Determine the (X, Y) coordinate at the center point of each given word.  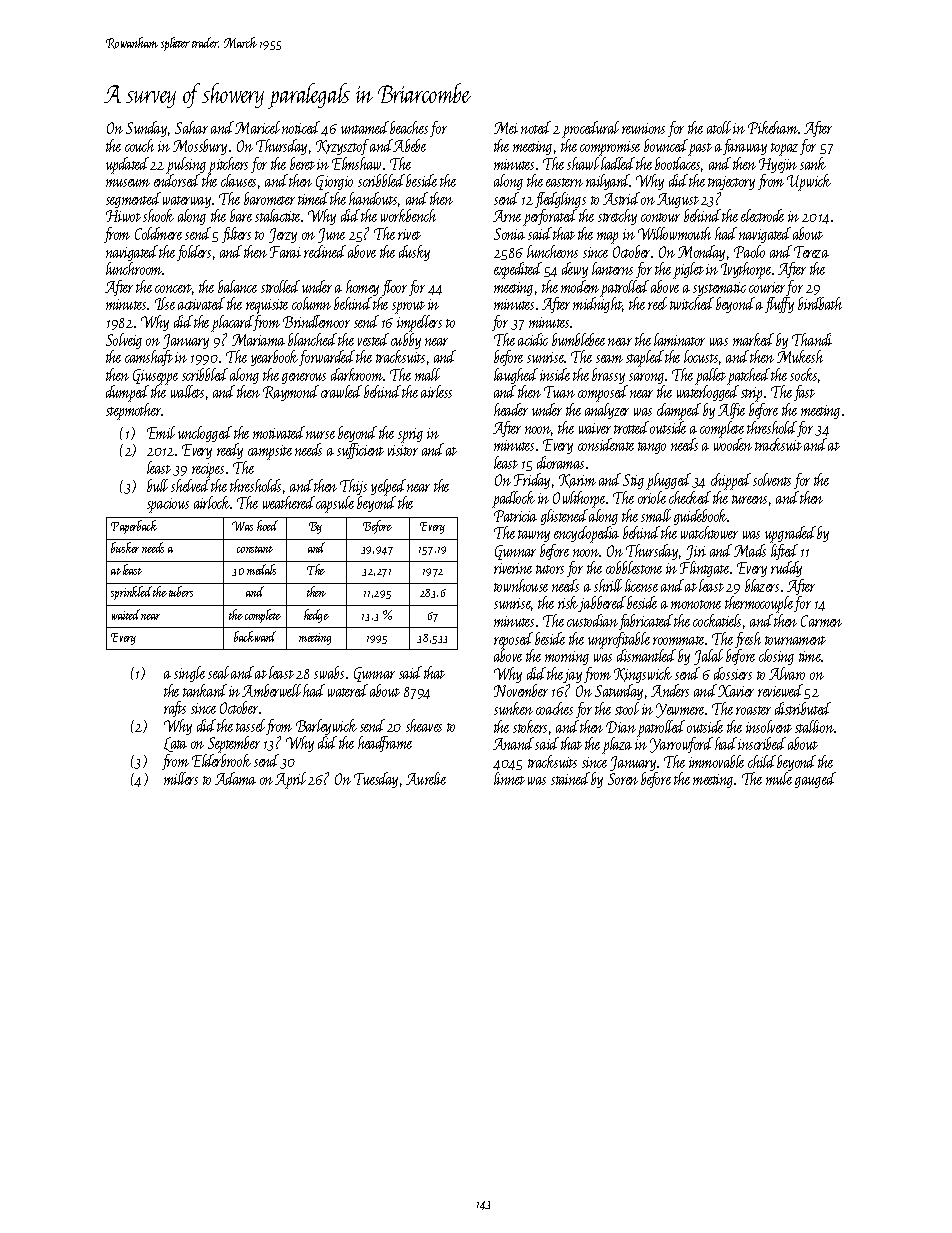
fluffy (779, 305)
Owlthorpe (580, 499)
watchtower (709, 532)
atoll (719, 127)
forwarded (327, 358)
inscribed (762, 743)
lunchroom (134, 268)
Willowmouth (674, 233)
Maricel (257, 127)
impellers (419, 323)
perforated (550, 217)
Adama (235, 778)
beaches (409, 127)
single (189, 674)
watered (348, 690)
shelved (190, 485)
